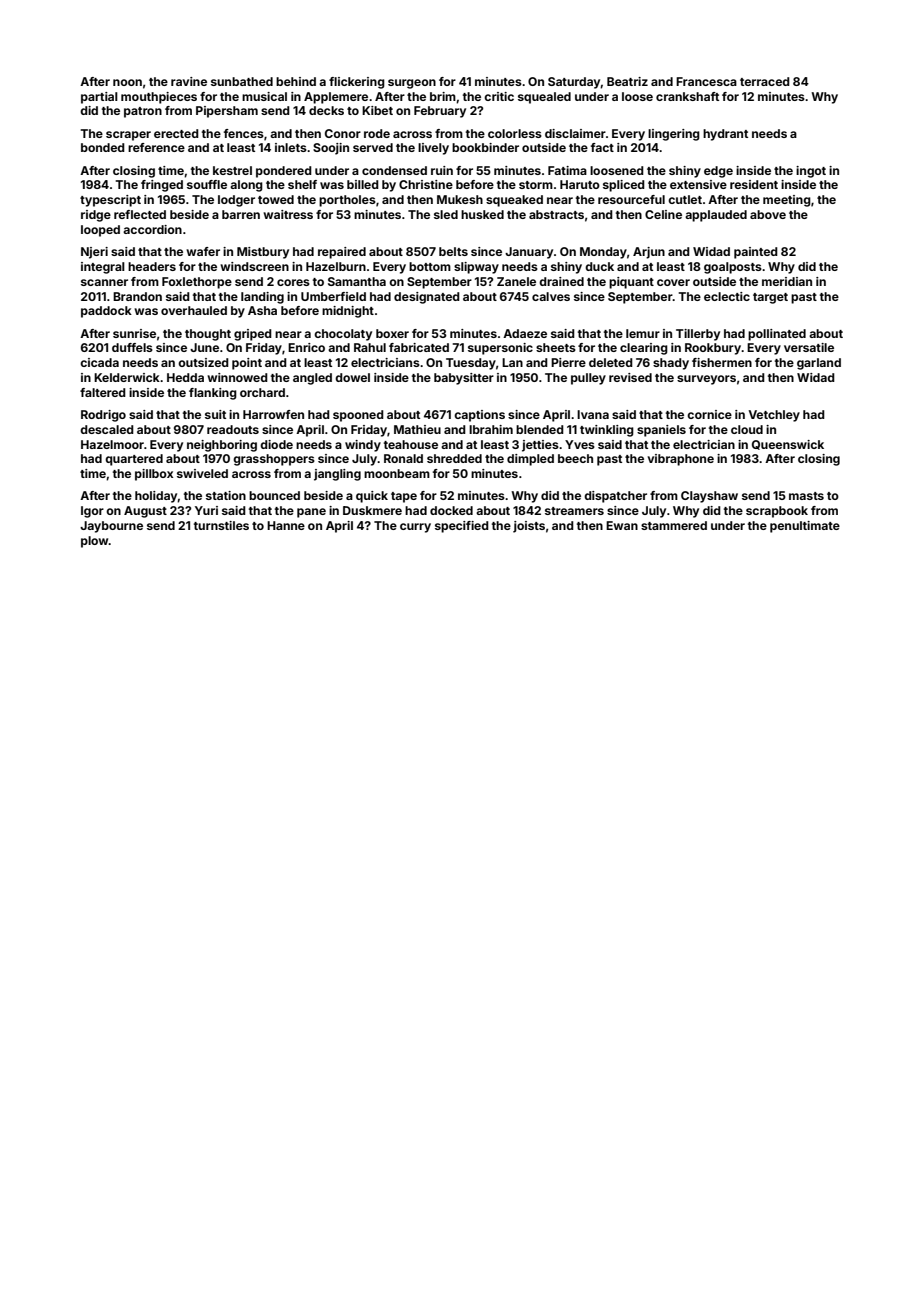  What do you see at coordinates (464, 379) in the image?
I see `babysitter` at bounding box center [464, 379].
